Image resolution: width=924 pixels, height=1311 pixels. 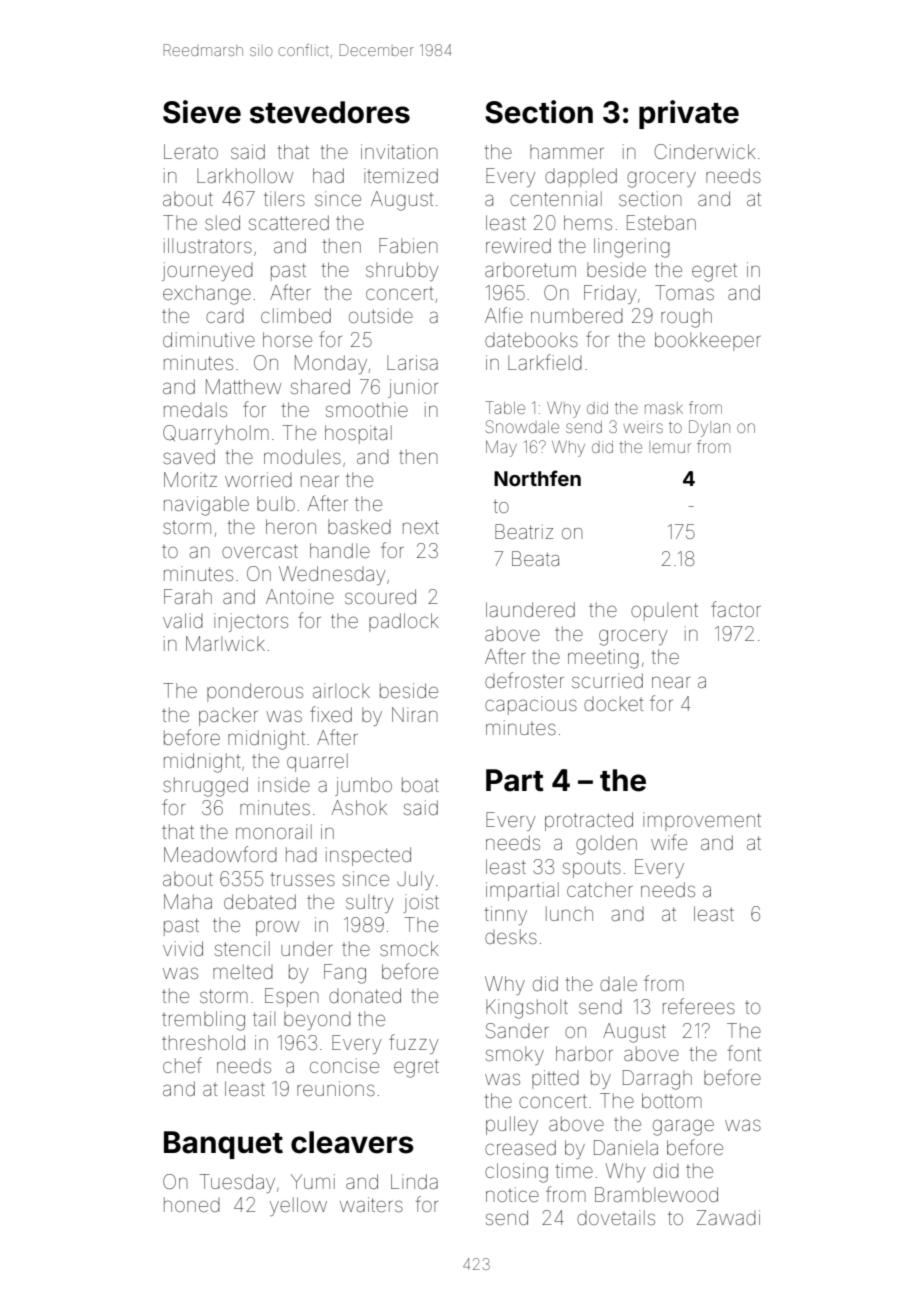 I want to click on Banquet, so click(x=223, y=1145).
